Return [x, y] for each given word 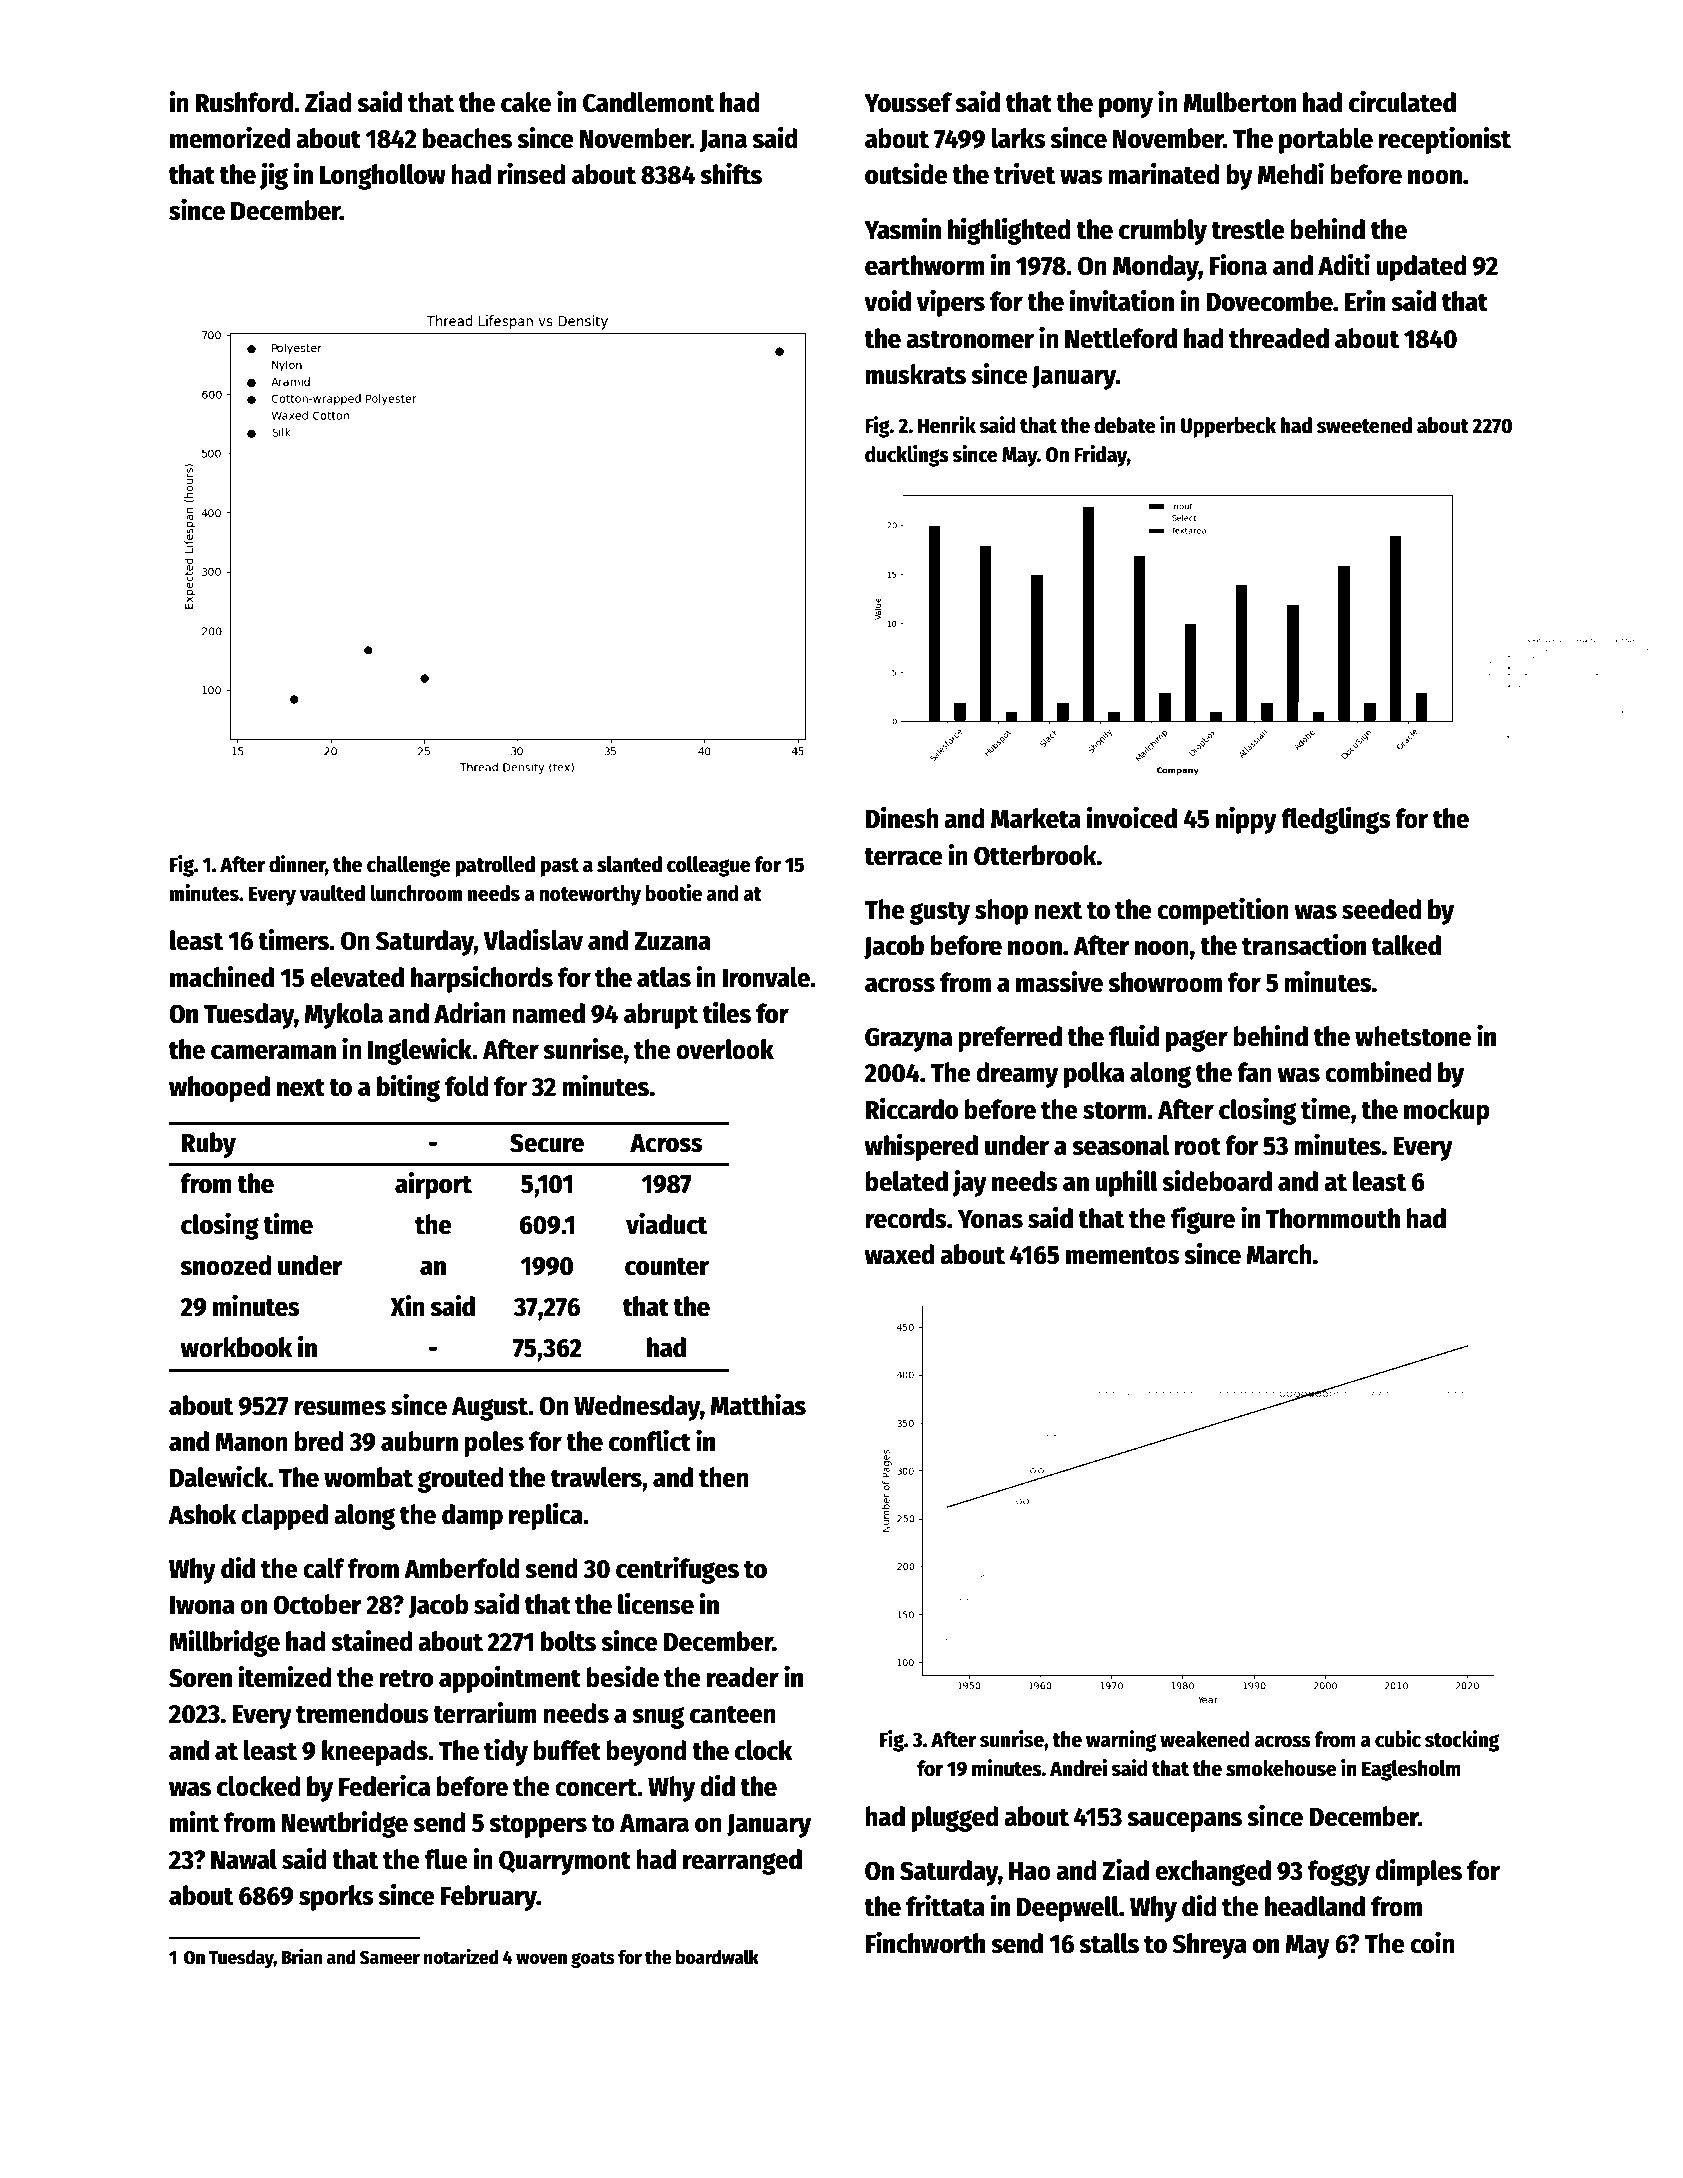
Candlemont [648, 102]
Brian [302, 1957]
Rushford [244, 102]
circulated [1402, 102]
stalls [1109, 1943]
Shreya [1209, 1946]
